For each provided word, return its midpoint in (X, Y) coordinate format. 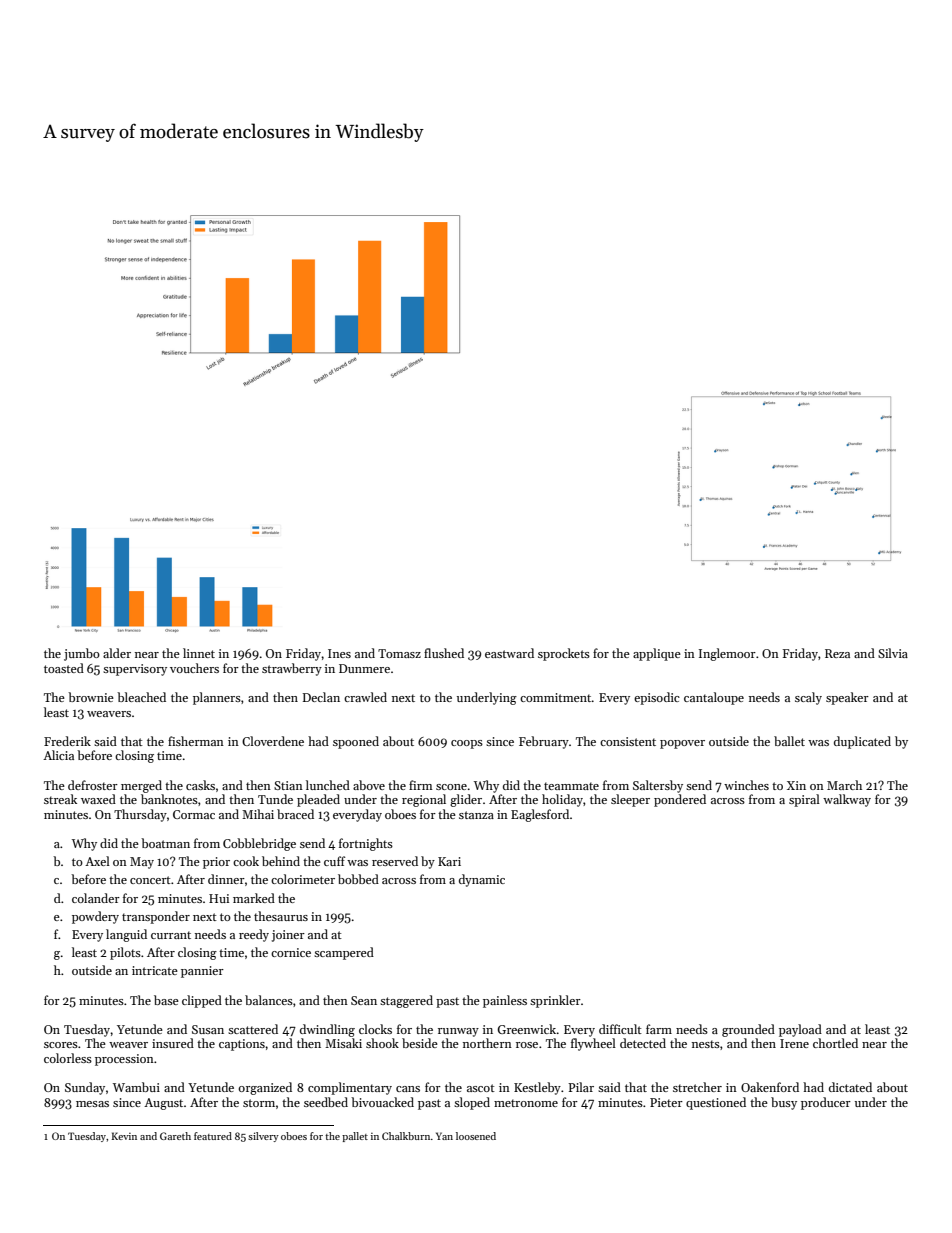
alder (117, 653)
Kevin (124, 1136)
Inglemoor (727, 654)
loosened (476, 1136)
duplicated (862, 742)
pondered (680, 800)
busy (784, 1103)
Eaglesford (540, 815)
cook (246, 861)
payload (800, 1030)
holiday (562, 800)
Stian (288, 785)
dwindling (327, 1030)
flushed (444, 653)
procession (124, 1060)
